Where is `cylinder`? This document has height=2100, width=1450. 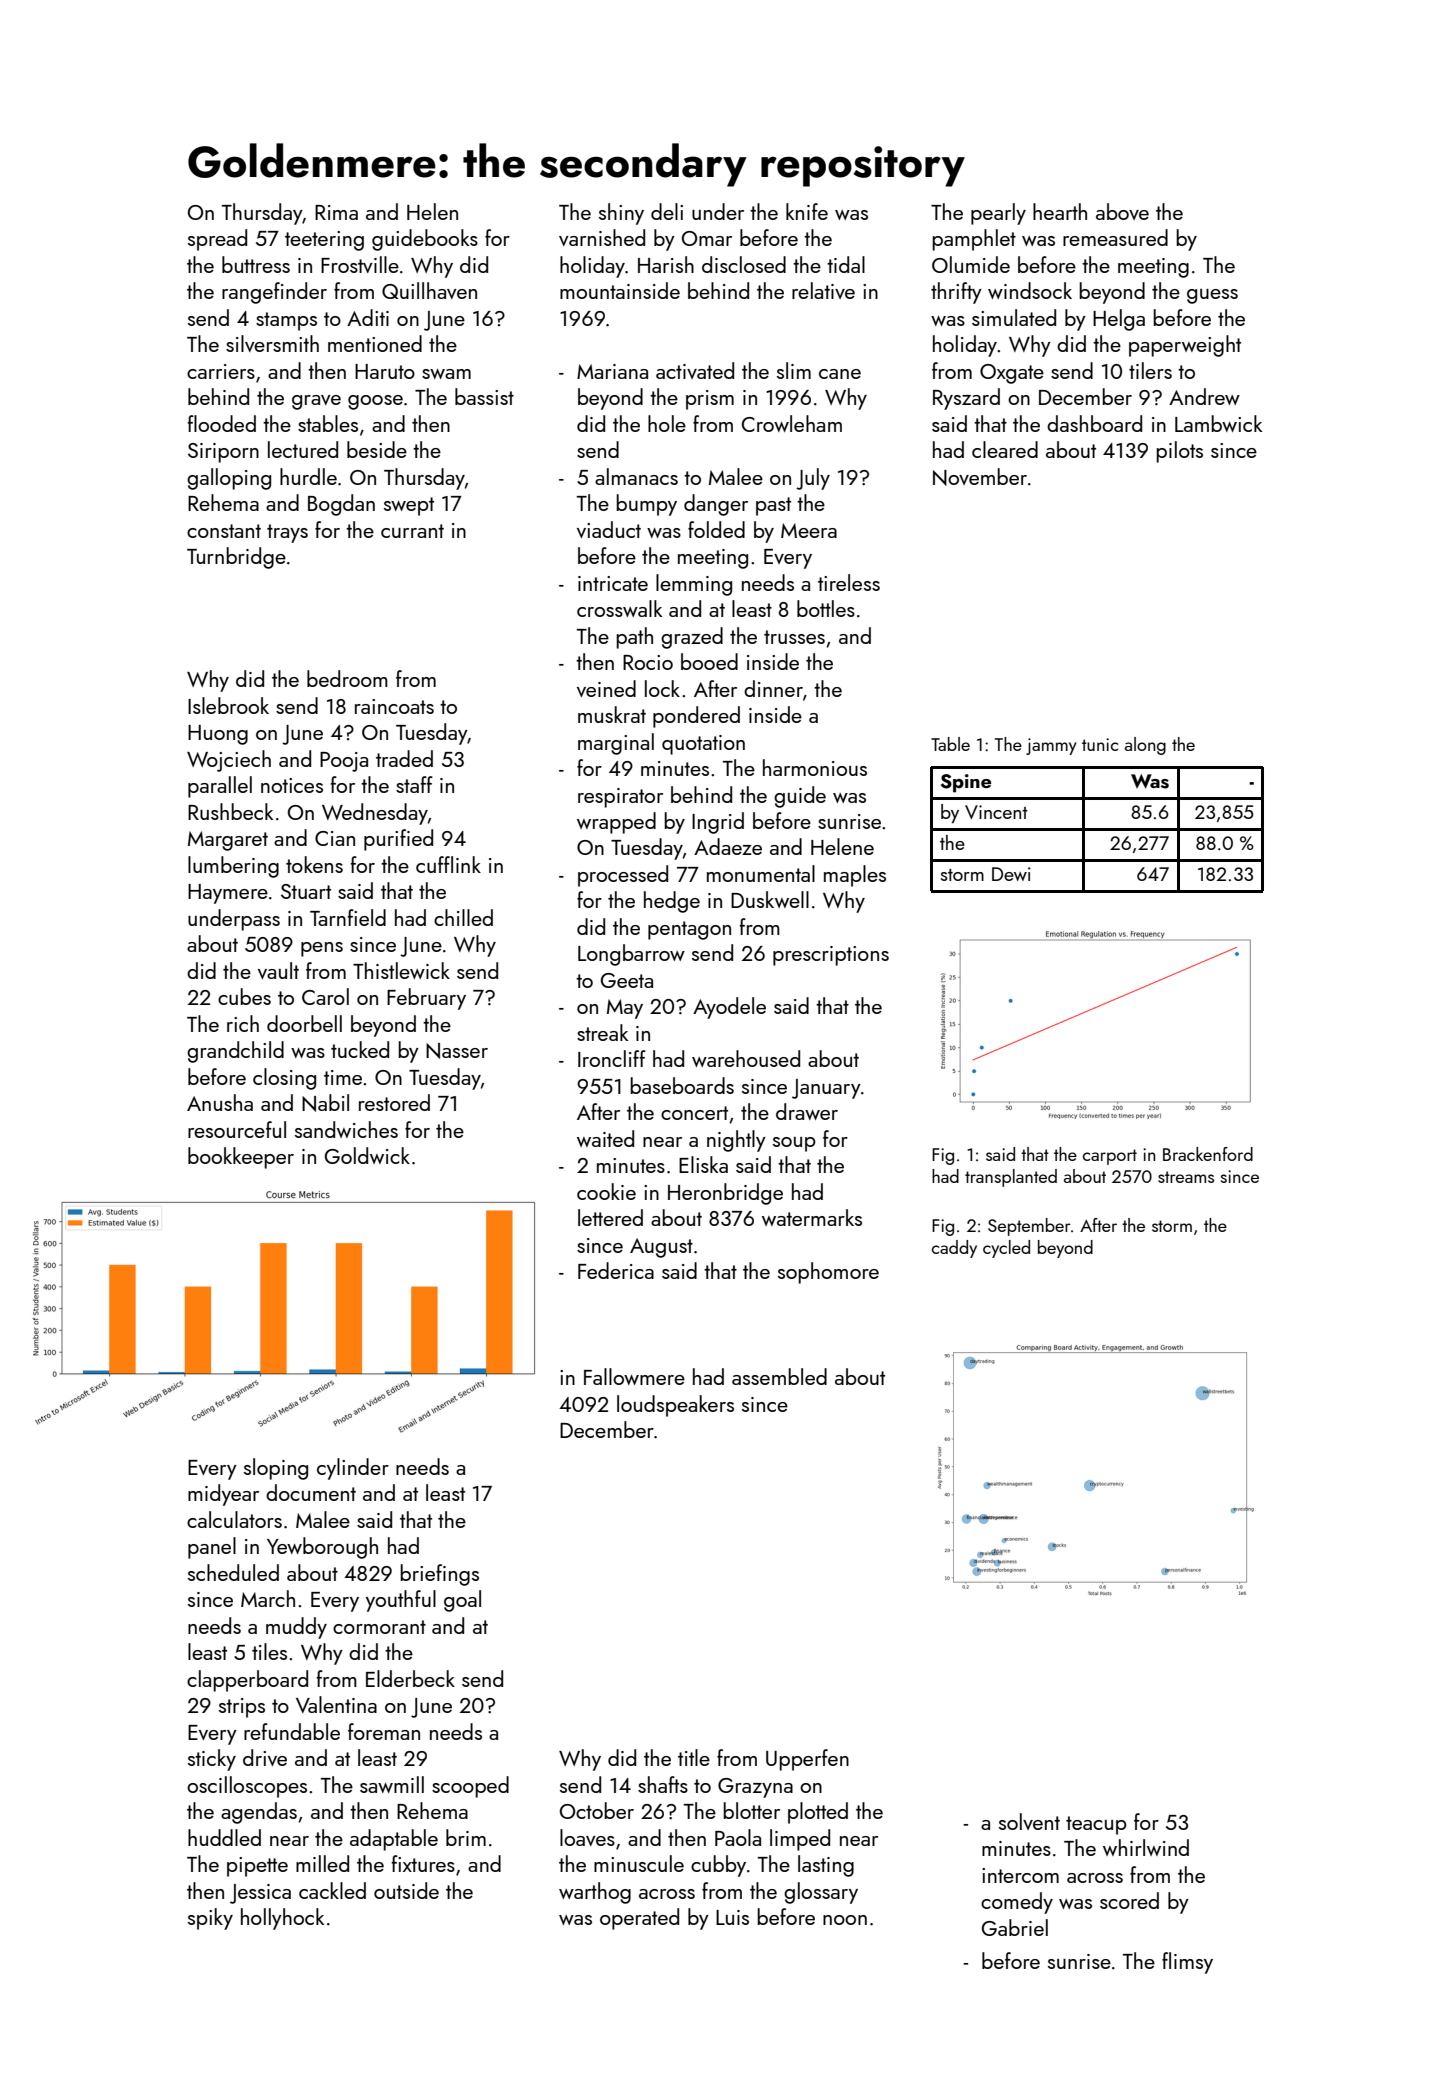
cylinder is located at coordinates (353, 1469).
